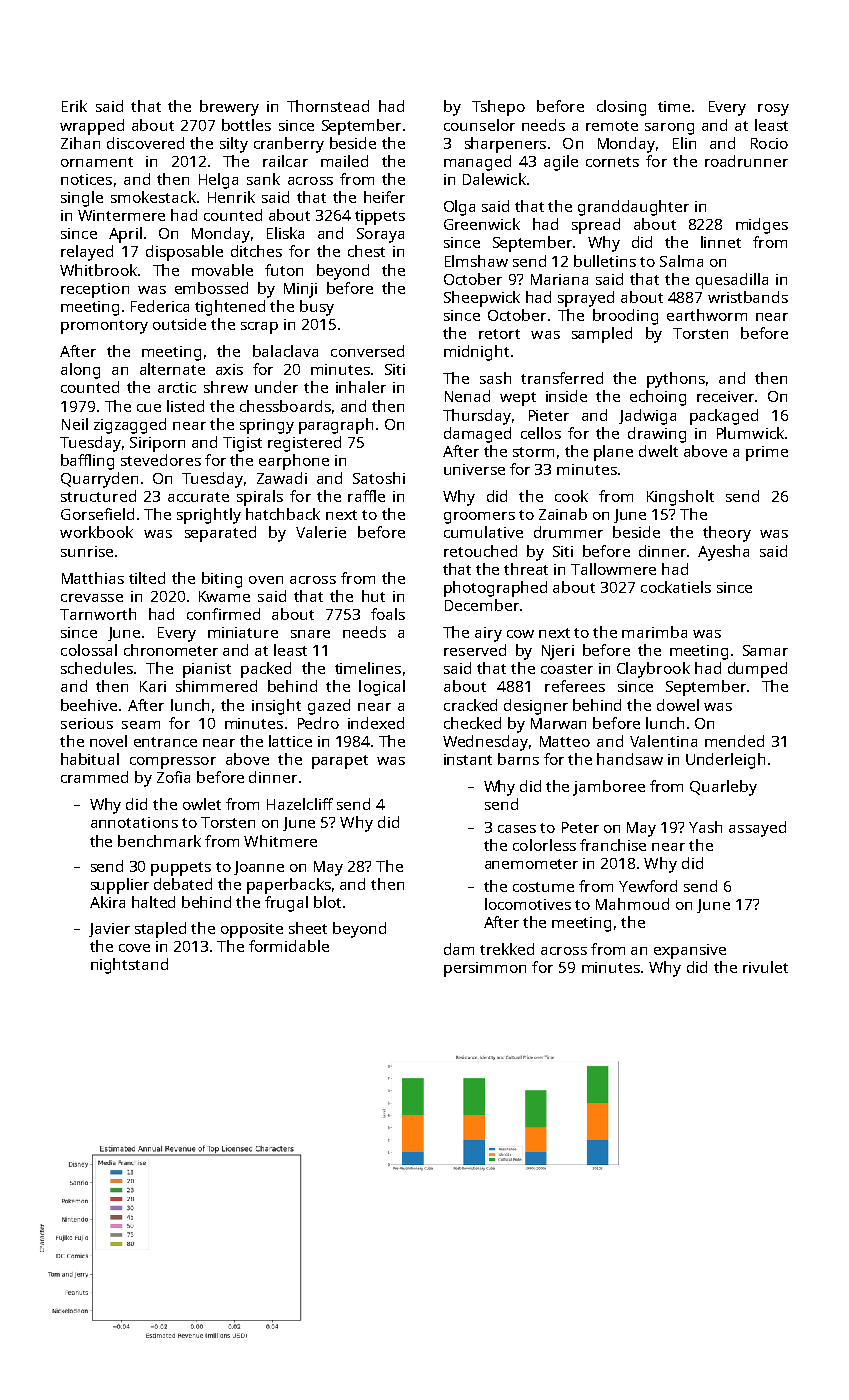  What do you see at coordinates (690, 951) in the screenshot?
I see `expansive` at bounding box center [690, 951].
